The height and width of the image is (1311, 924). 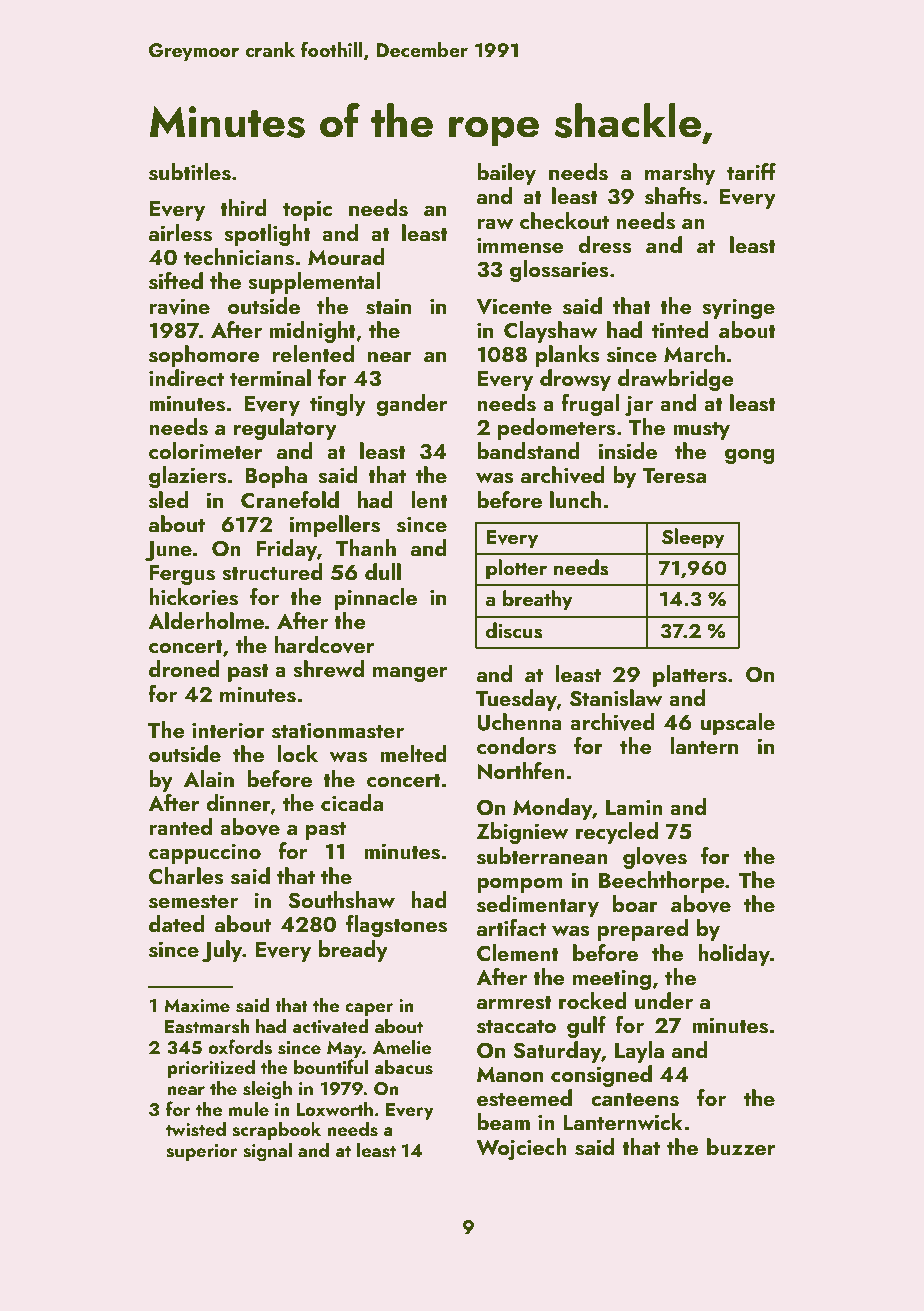 I want to click on Sleepy, so click(x=693, y=538).
